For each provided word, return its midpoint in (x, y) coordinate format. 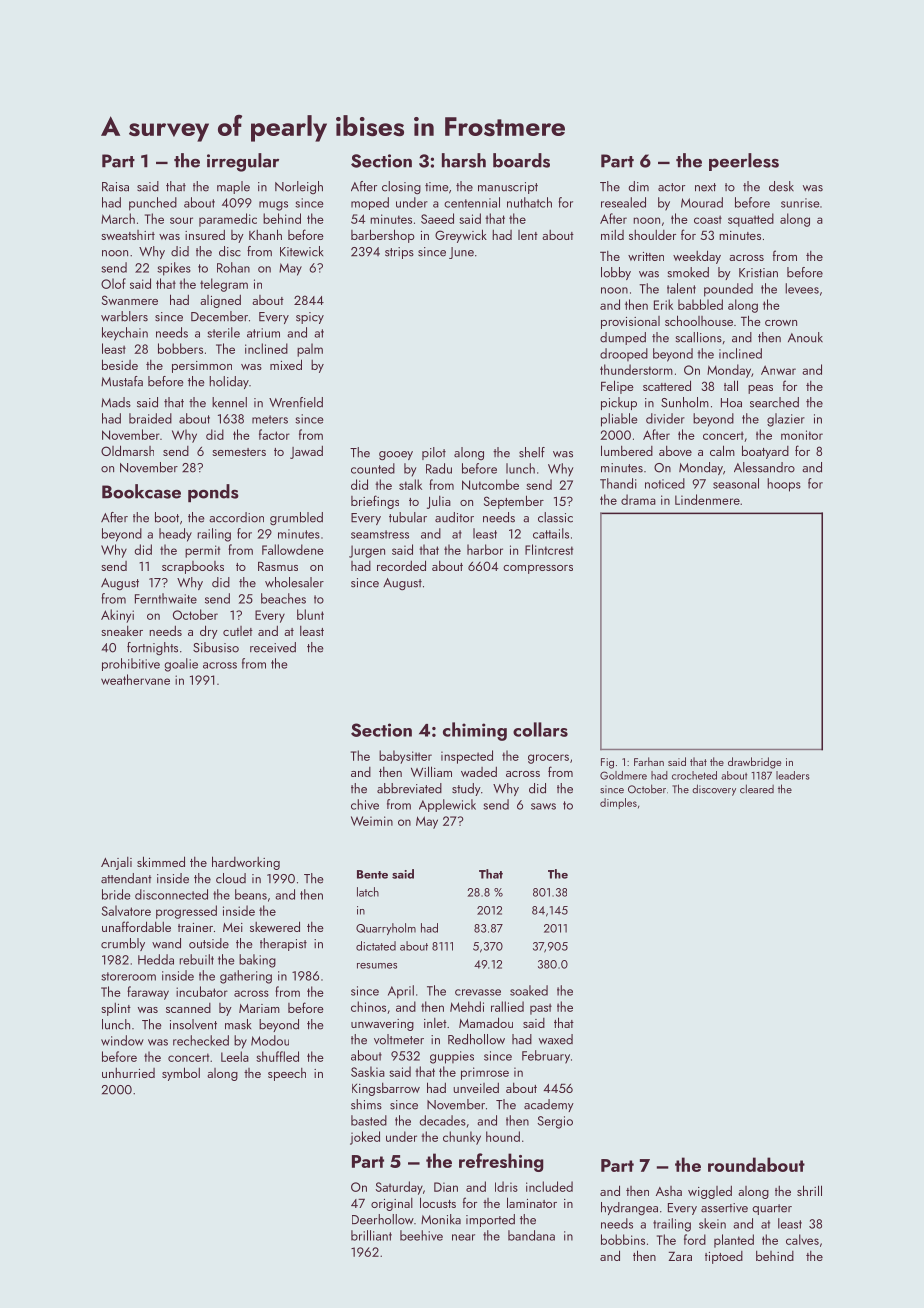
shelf (532, 452)
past (541, 1009)
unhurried (128, 1073)
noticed (665, 483)
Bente (372, 874)
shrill (809, 1190)
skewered (275, 926)
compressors (538, 569)
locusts (438, 1202)
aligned (220, 301)
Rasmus (278, 566)
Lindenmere (707, 499)
